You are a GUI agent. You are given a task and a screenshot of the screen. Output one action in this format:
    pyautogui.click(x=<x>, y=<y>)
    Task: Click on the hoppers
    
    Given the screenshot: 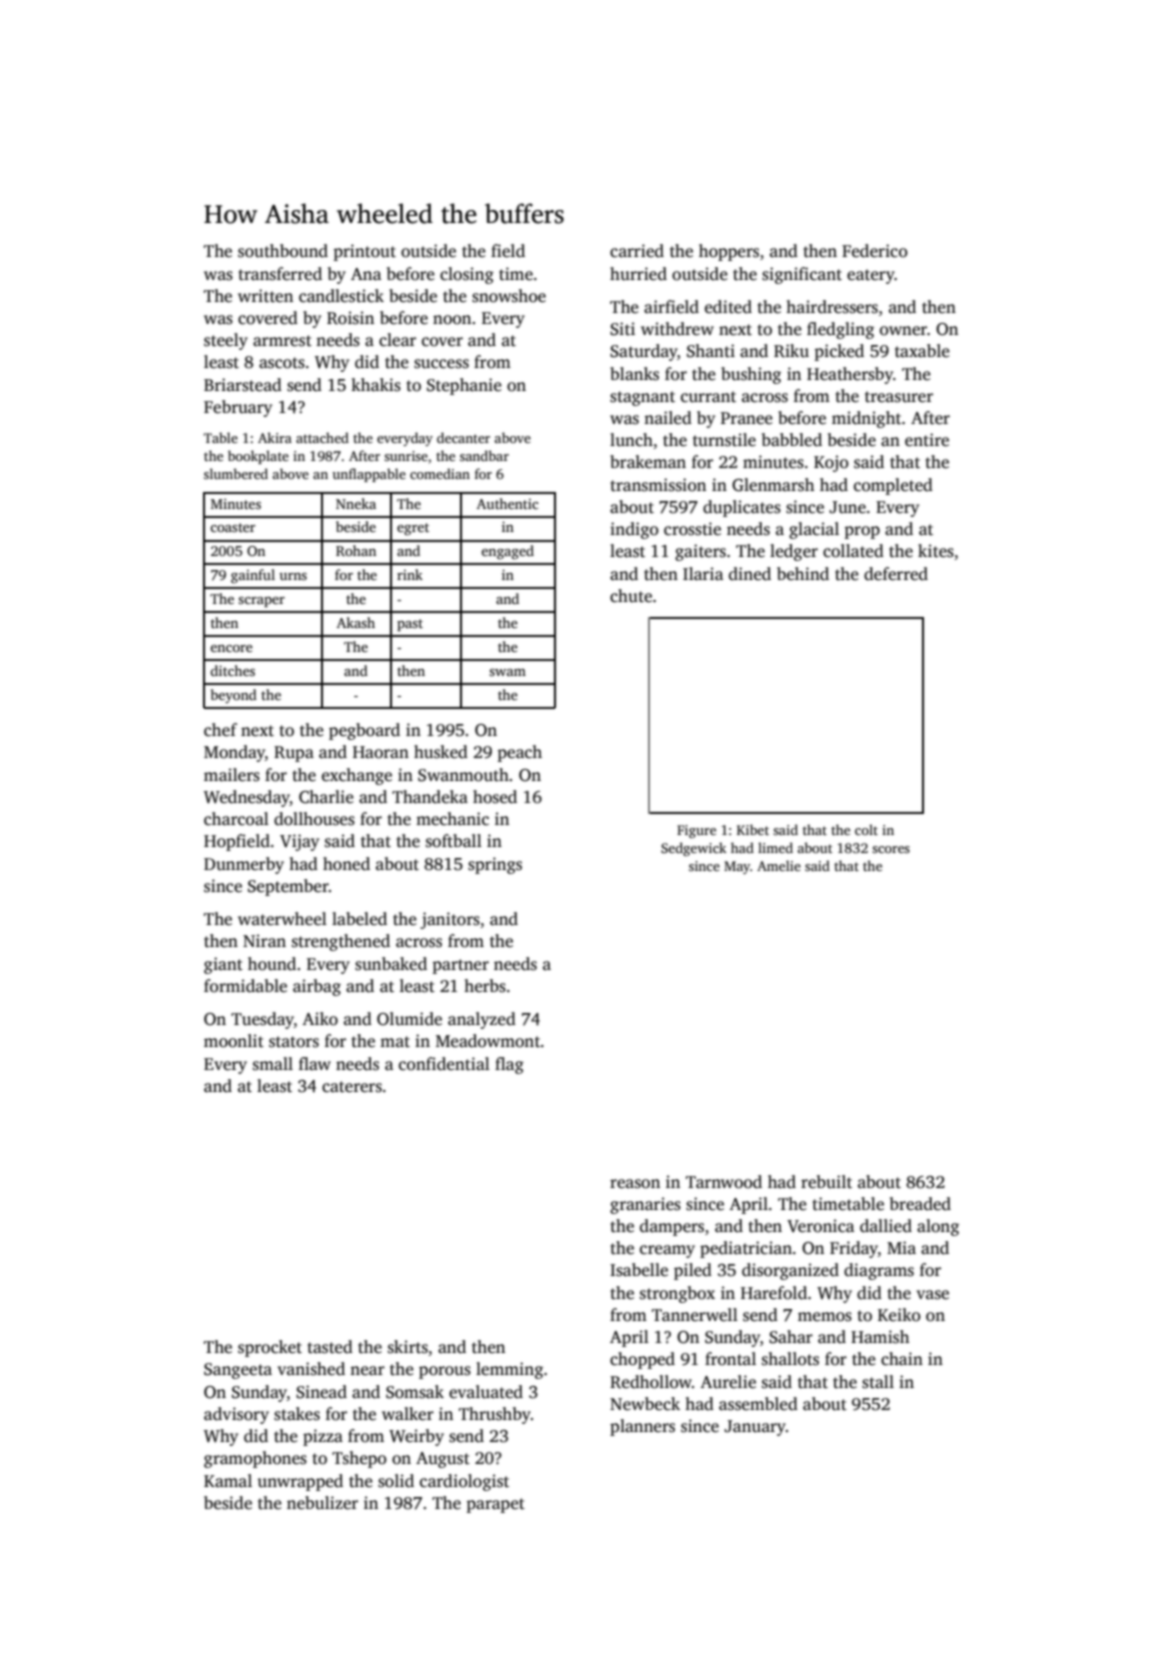 What is the action you would take?
    pyautogui.click(x=729, y=252)
